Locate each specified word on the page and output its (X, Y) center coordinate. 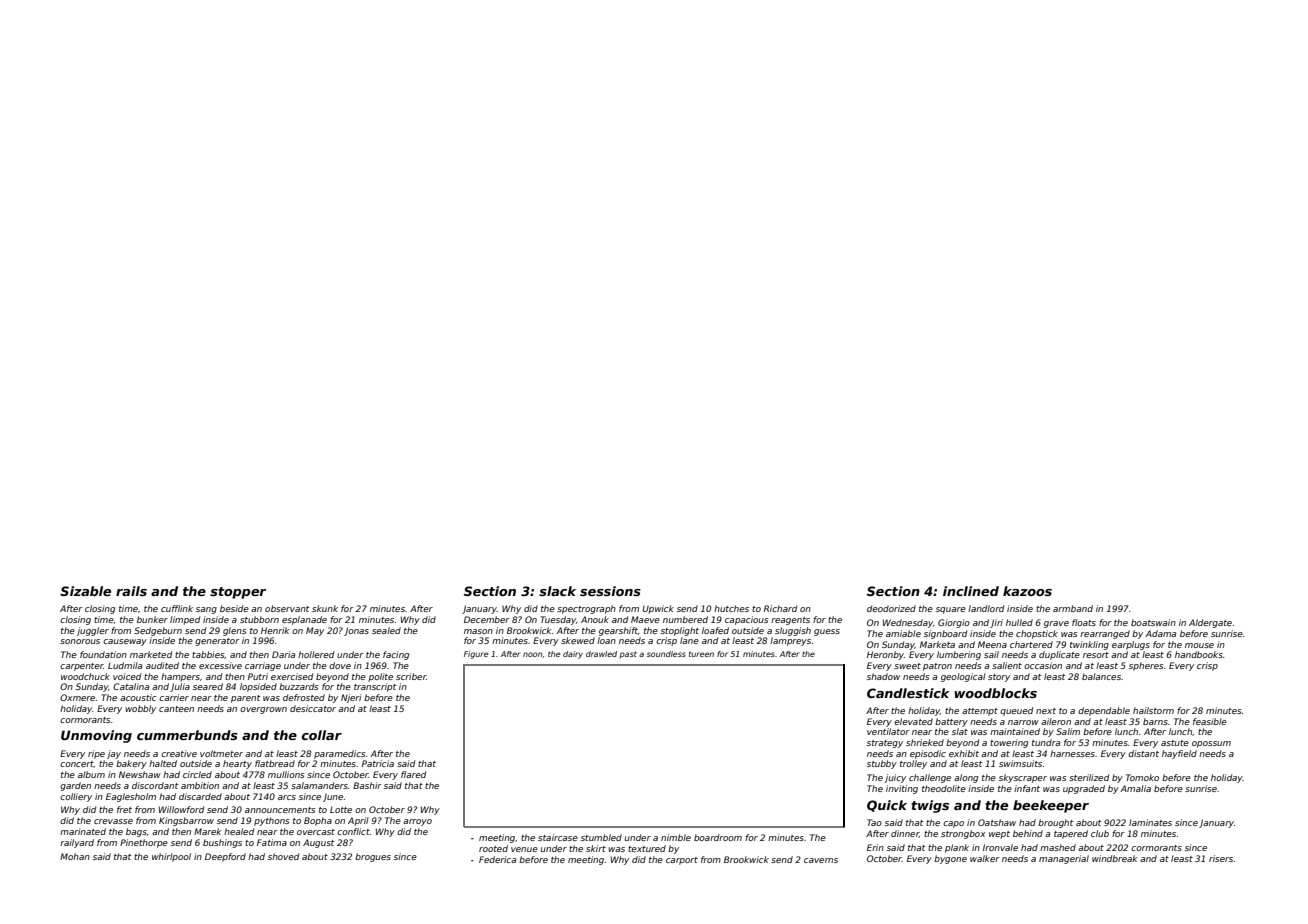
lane (689, 640)
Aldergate (1210, 623)
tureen (701, 654)
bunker (152, 619)
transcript (375, 687)
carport (682, 861)
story (999, 678)
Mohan (75, 856)
